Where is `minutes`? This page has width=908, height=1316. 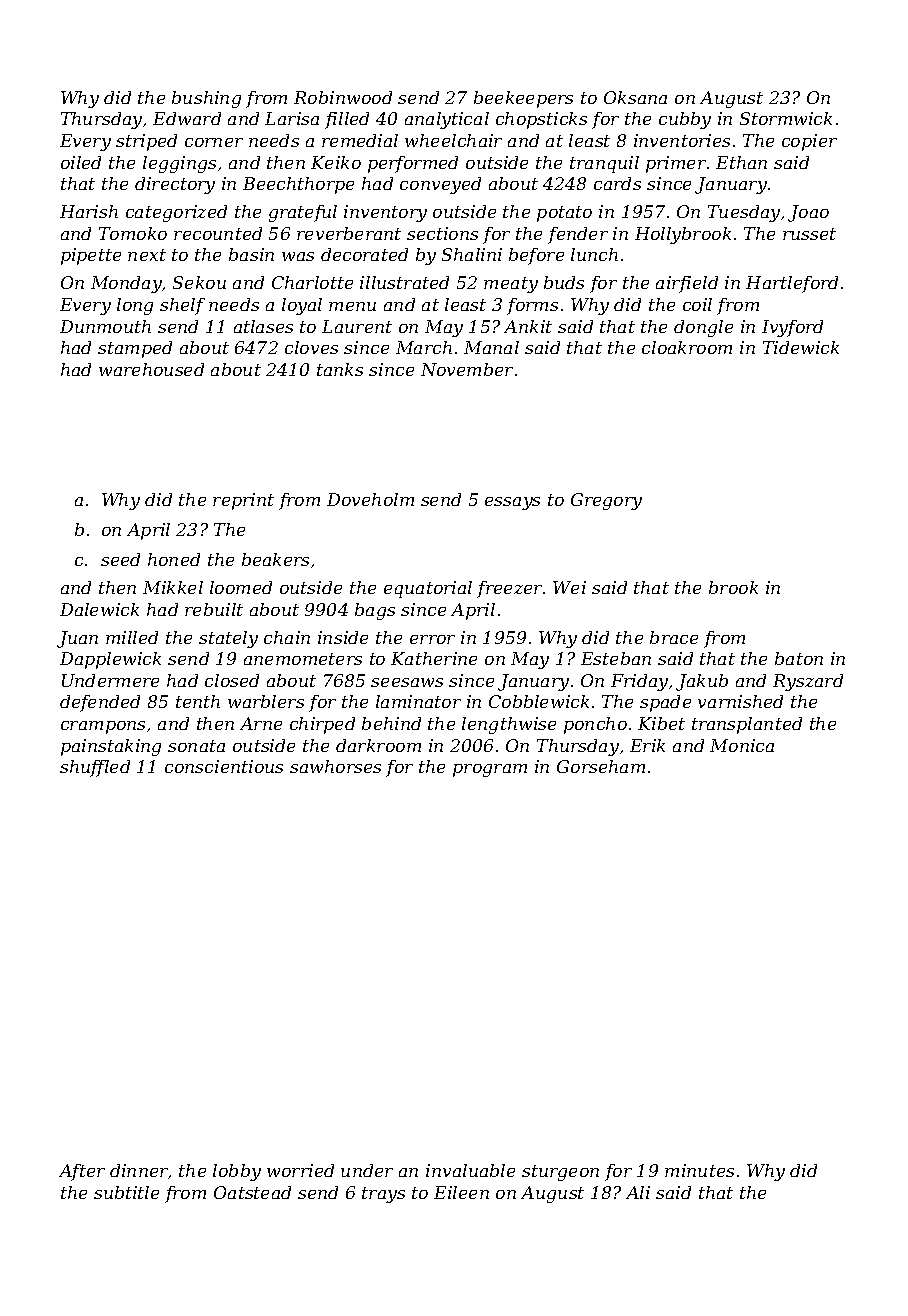
minutes is located at coordinates (699, 1170).
